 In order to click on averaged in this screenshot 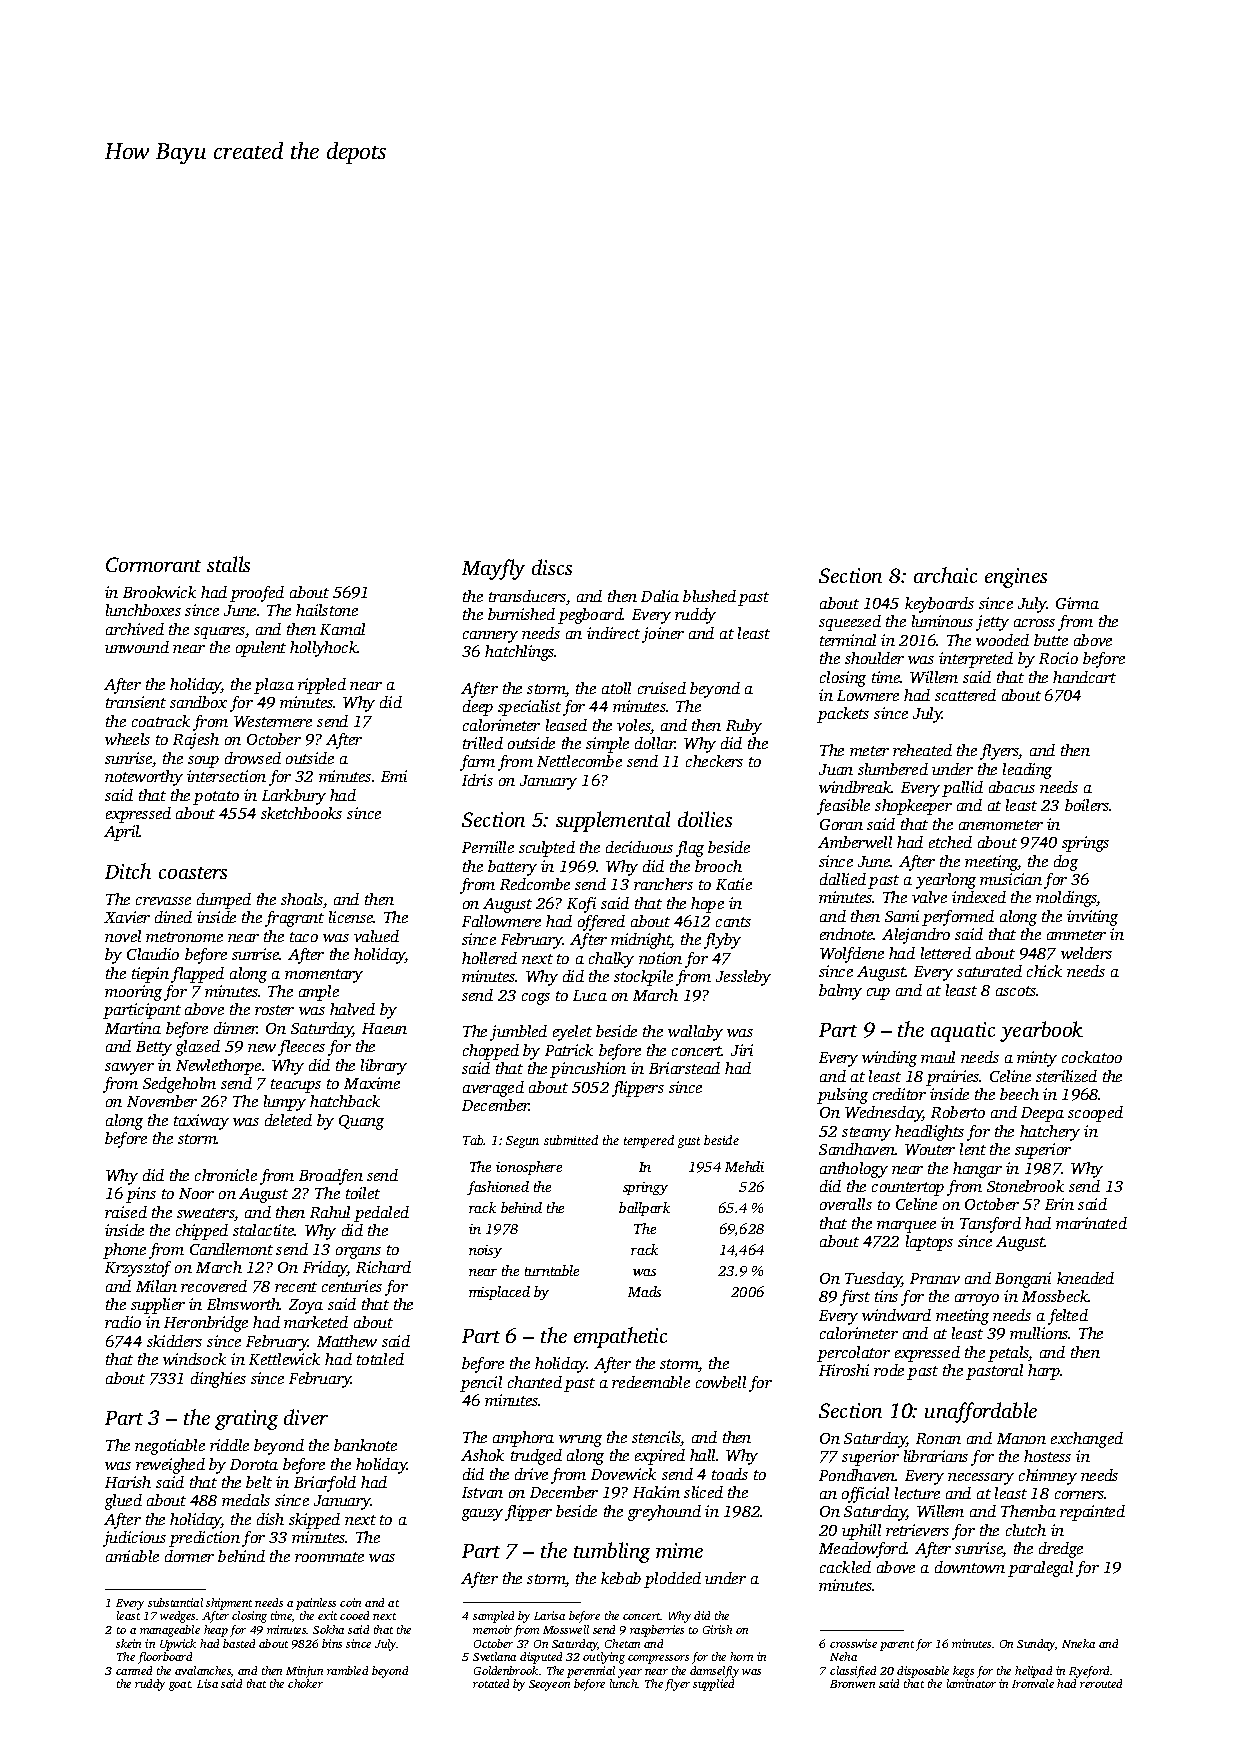, I will do `click(493, 1089)`.
